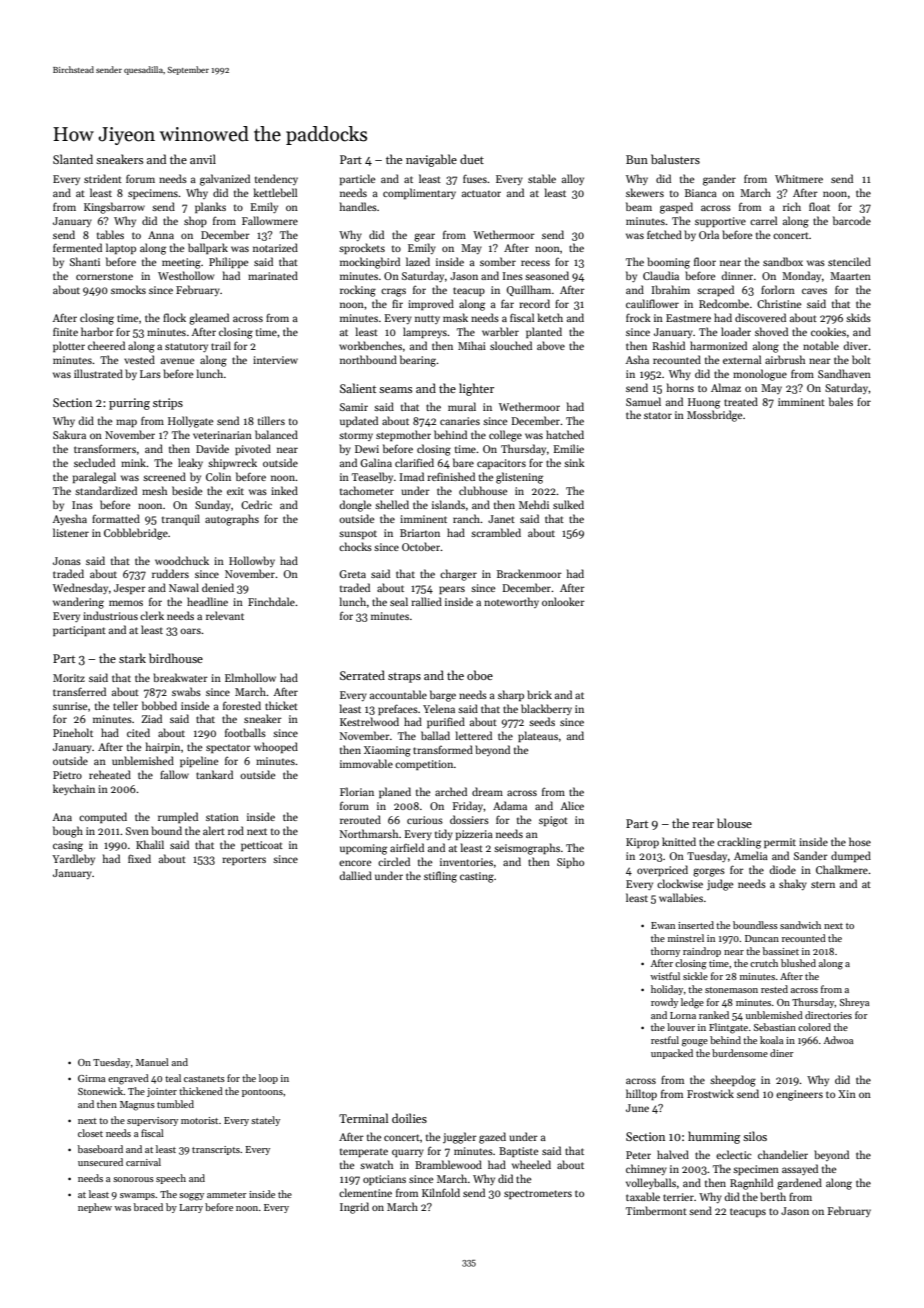  Describe the element at coordinates (563, 601) in the screenshot. I see `onlooker` at that location.
